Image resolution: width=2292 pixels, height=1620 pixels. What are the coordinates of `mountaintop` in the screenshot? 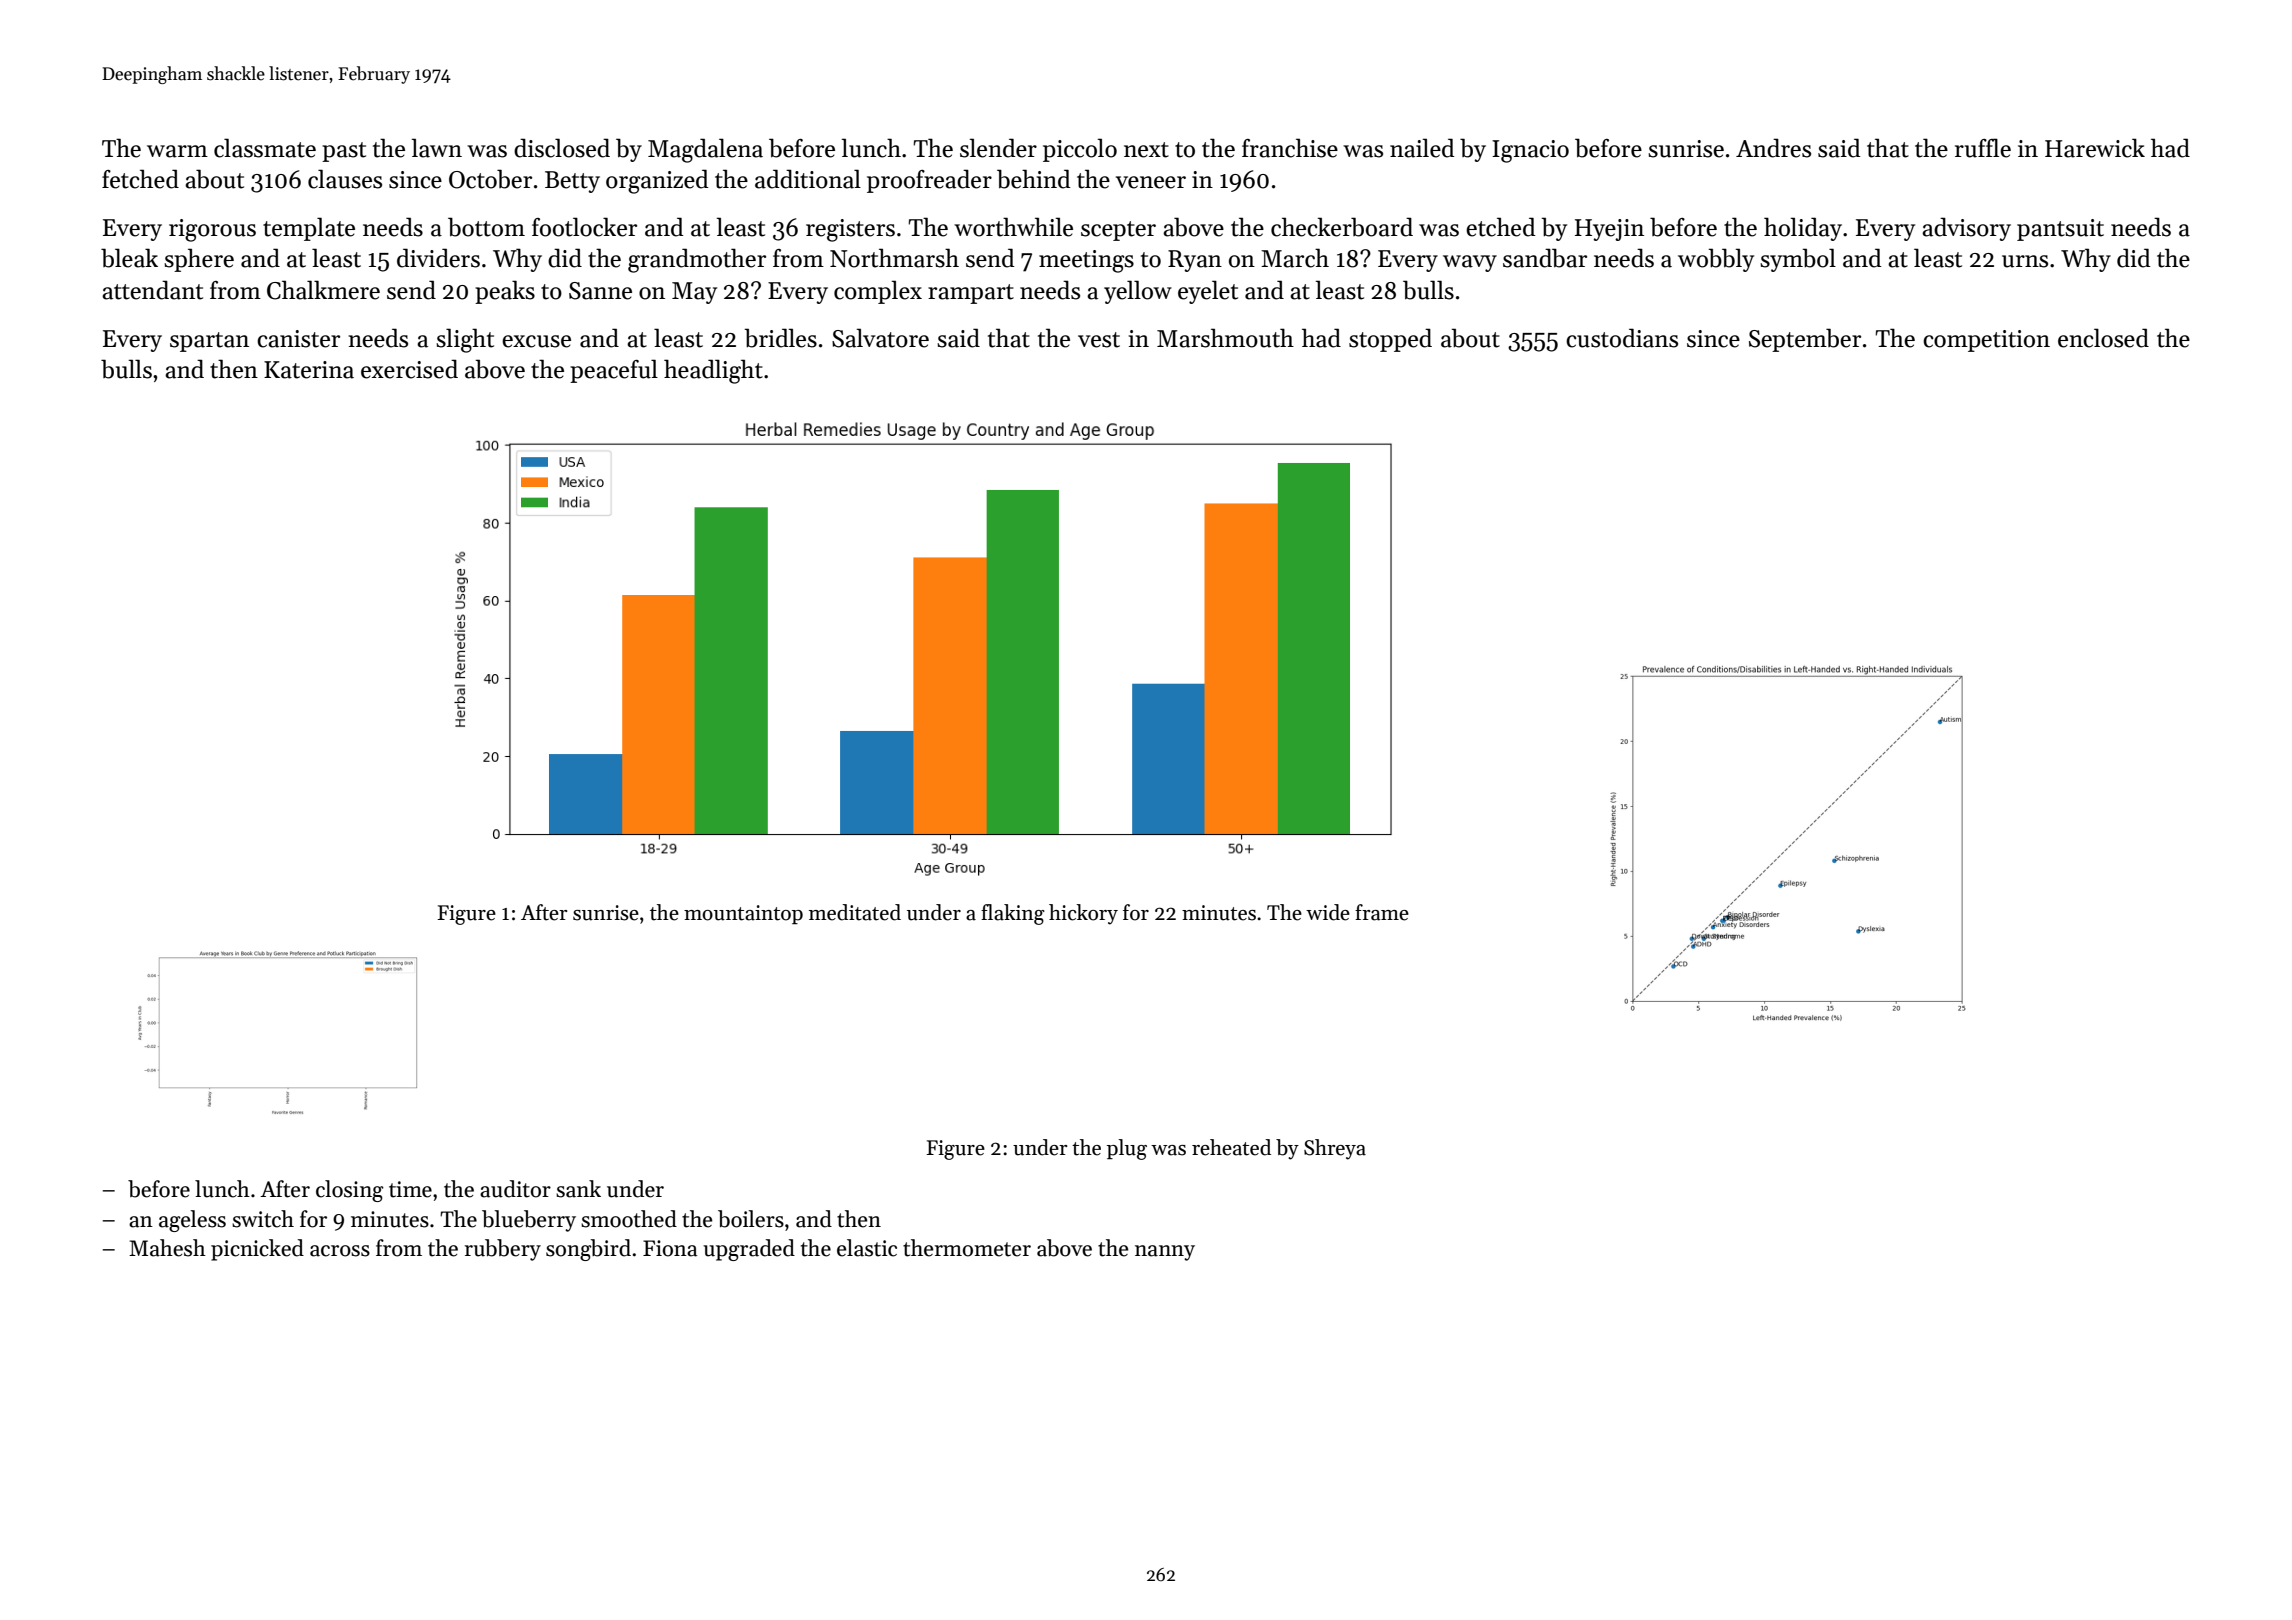 It's located at (743, 914).
